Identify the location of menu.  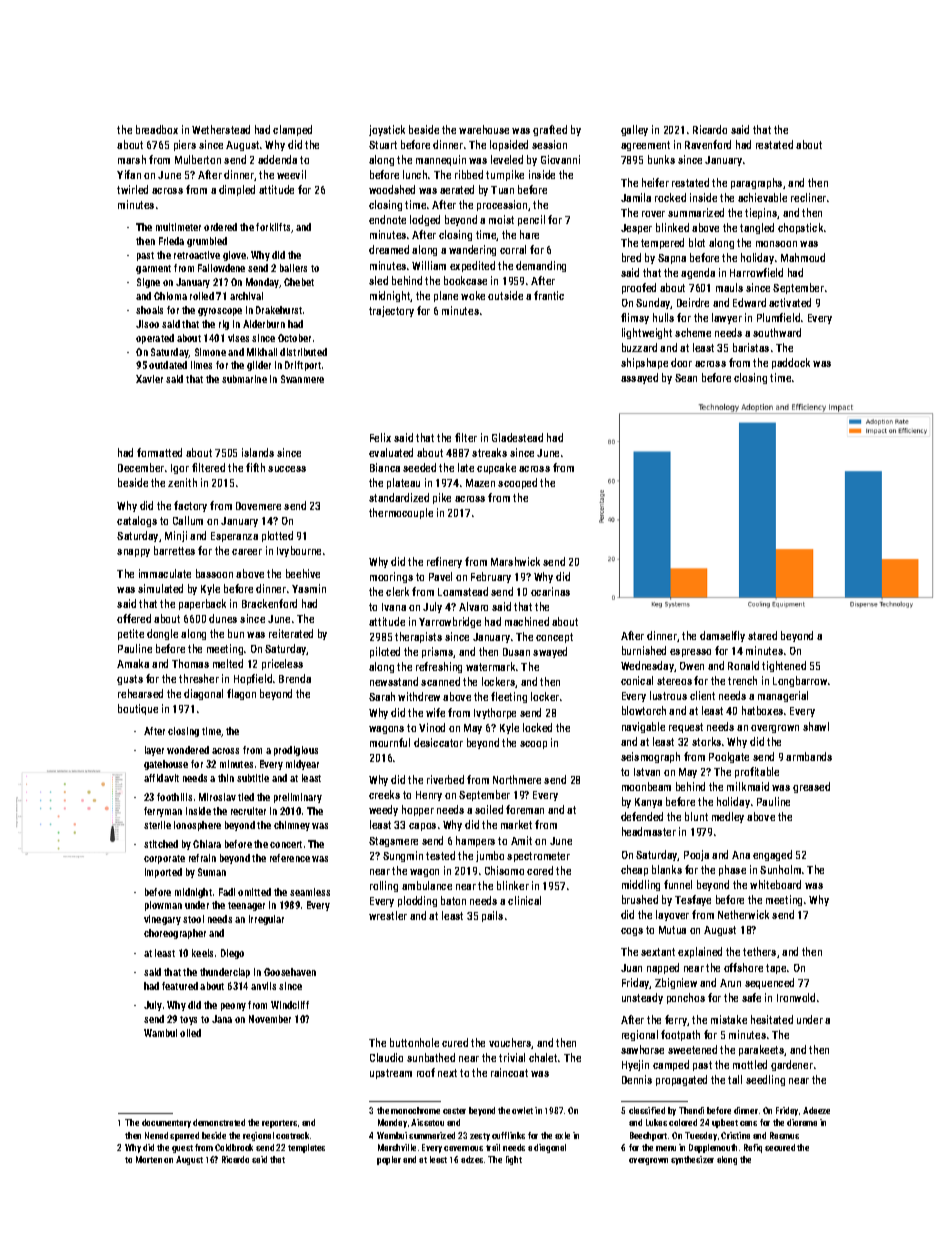
(666, 1148).
